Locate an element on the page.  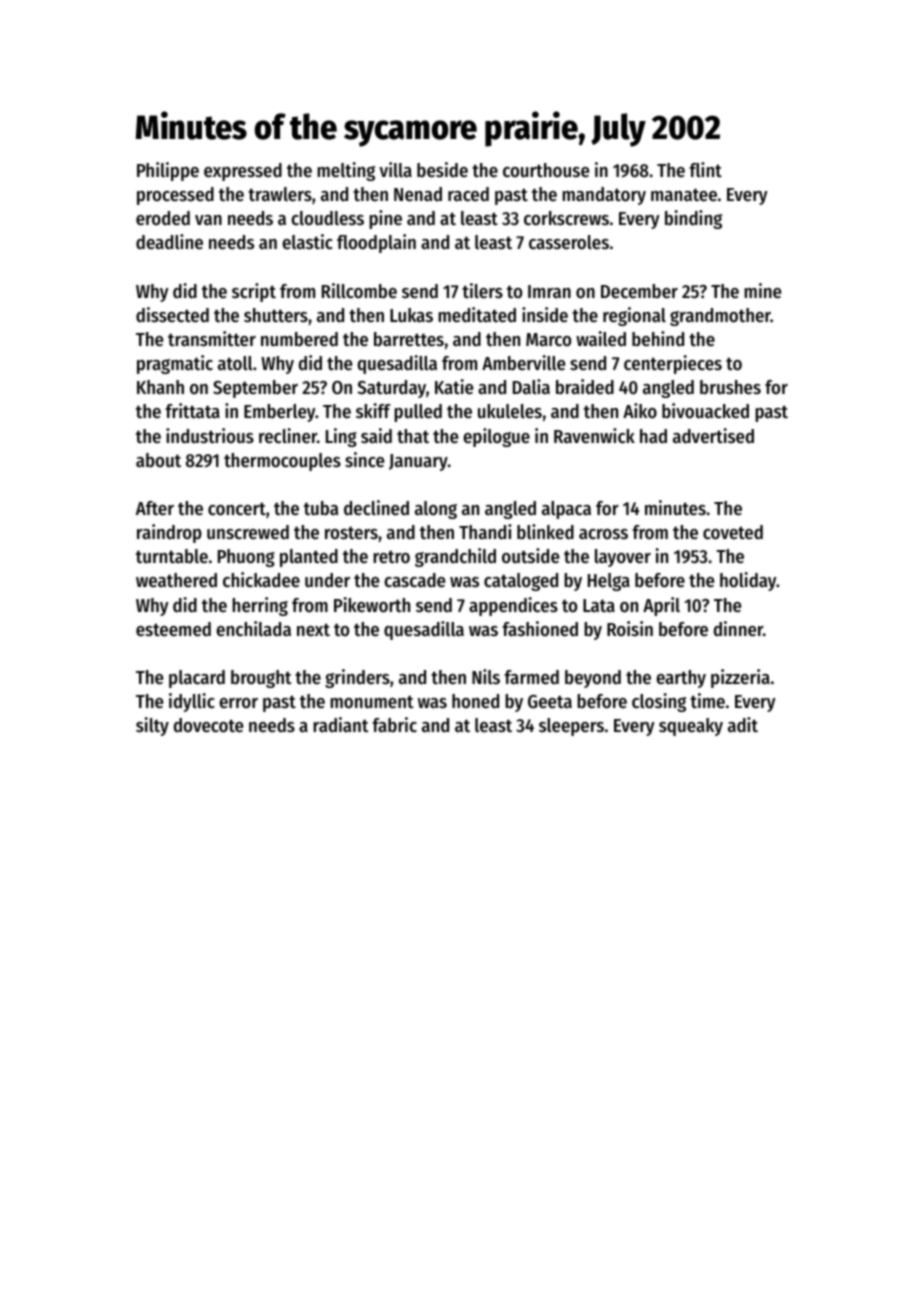
radiant is located at coordinates (341, 724).
